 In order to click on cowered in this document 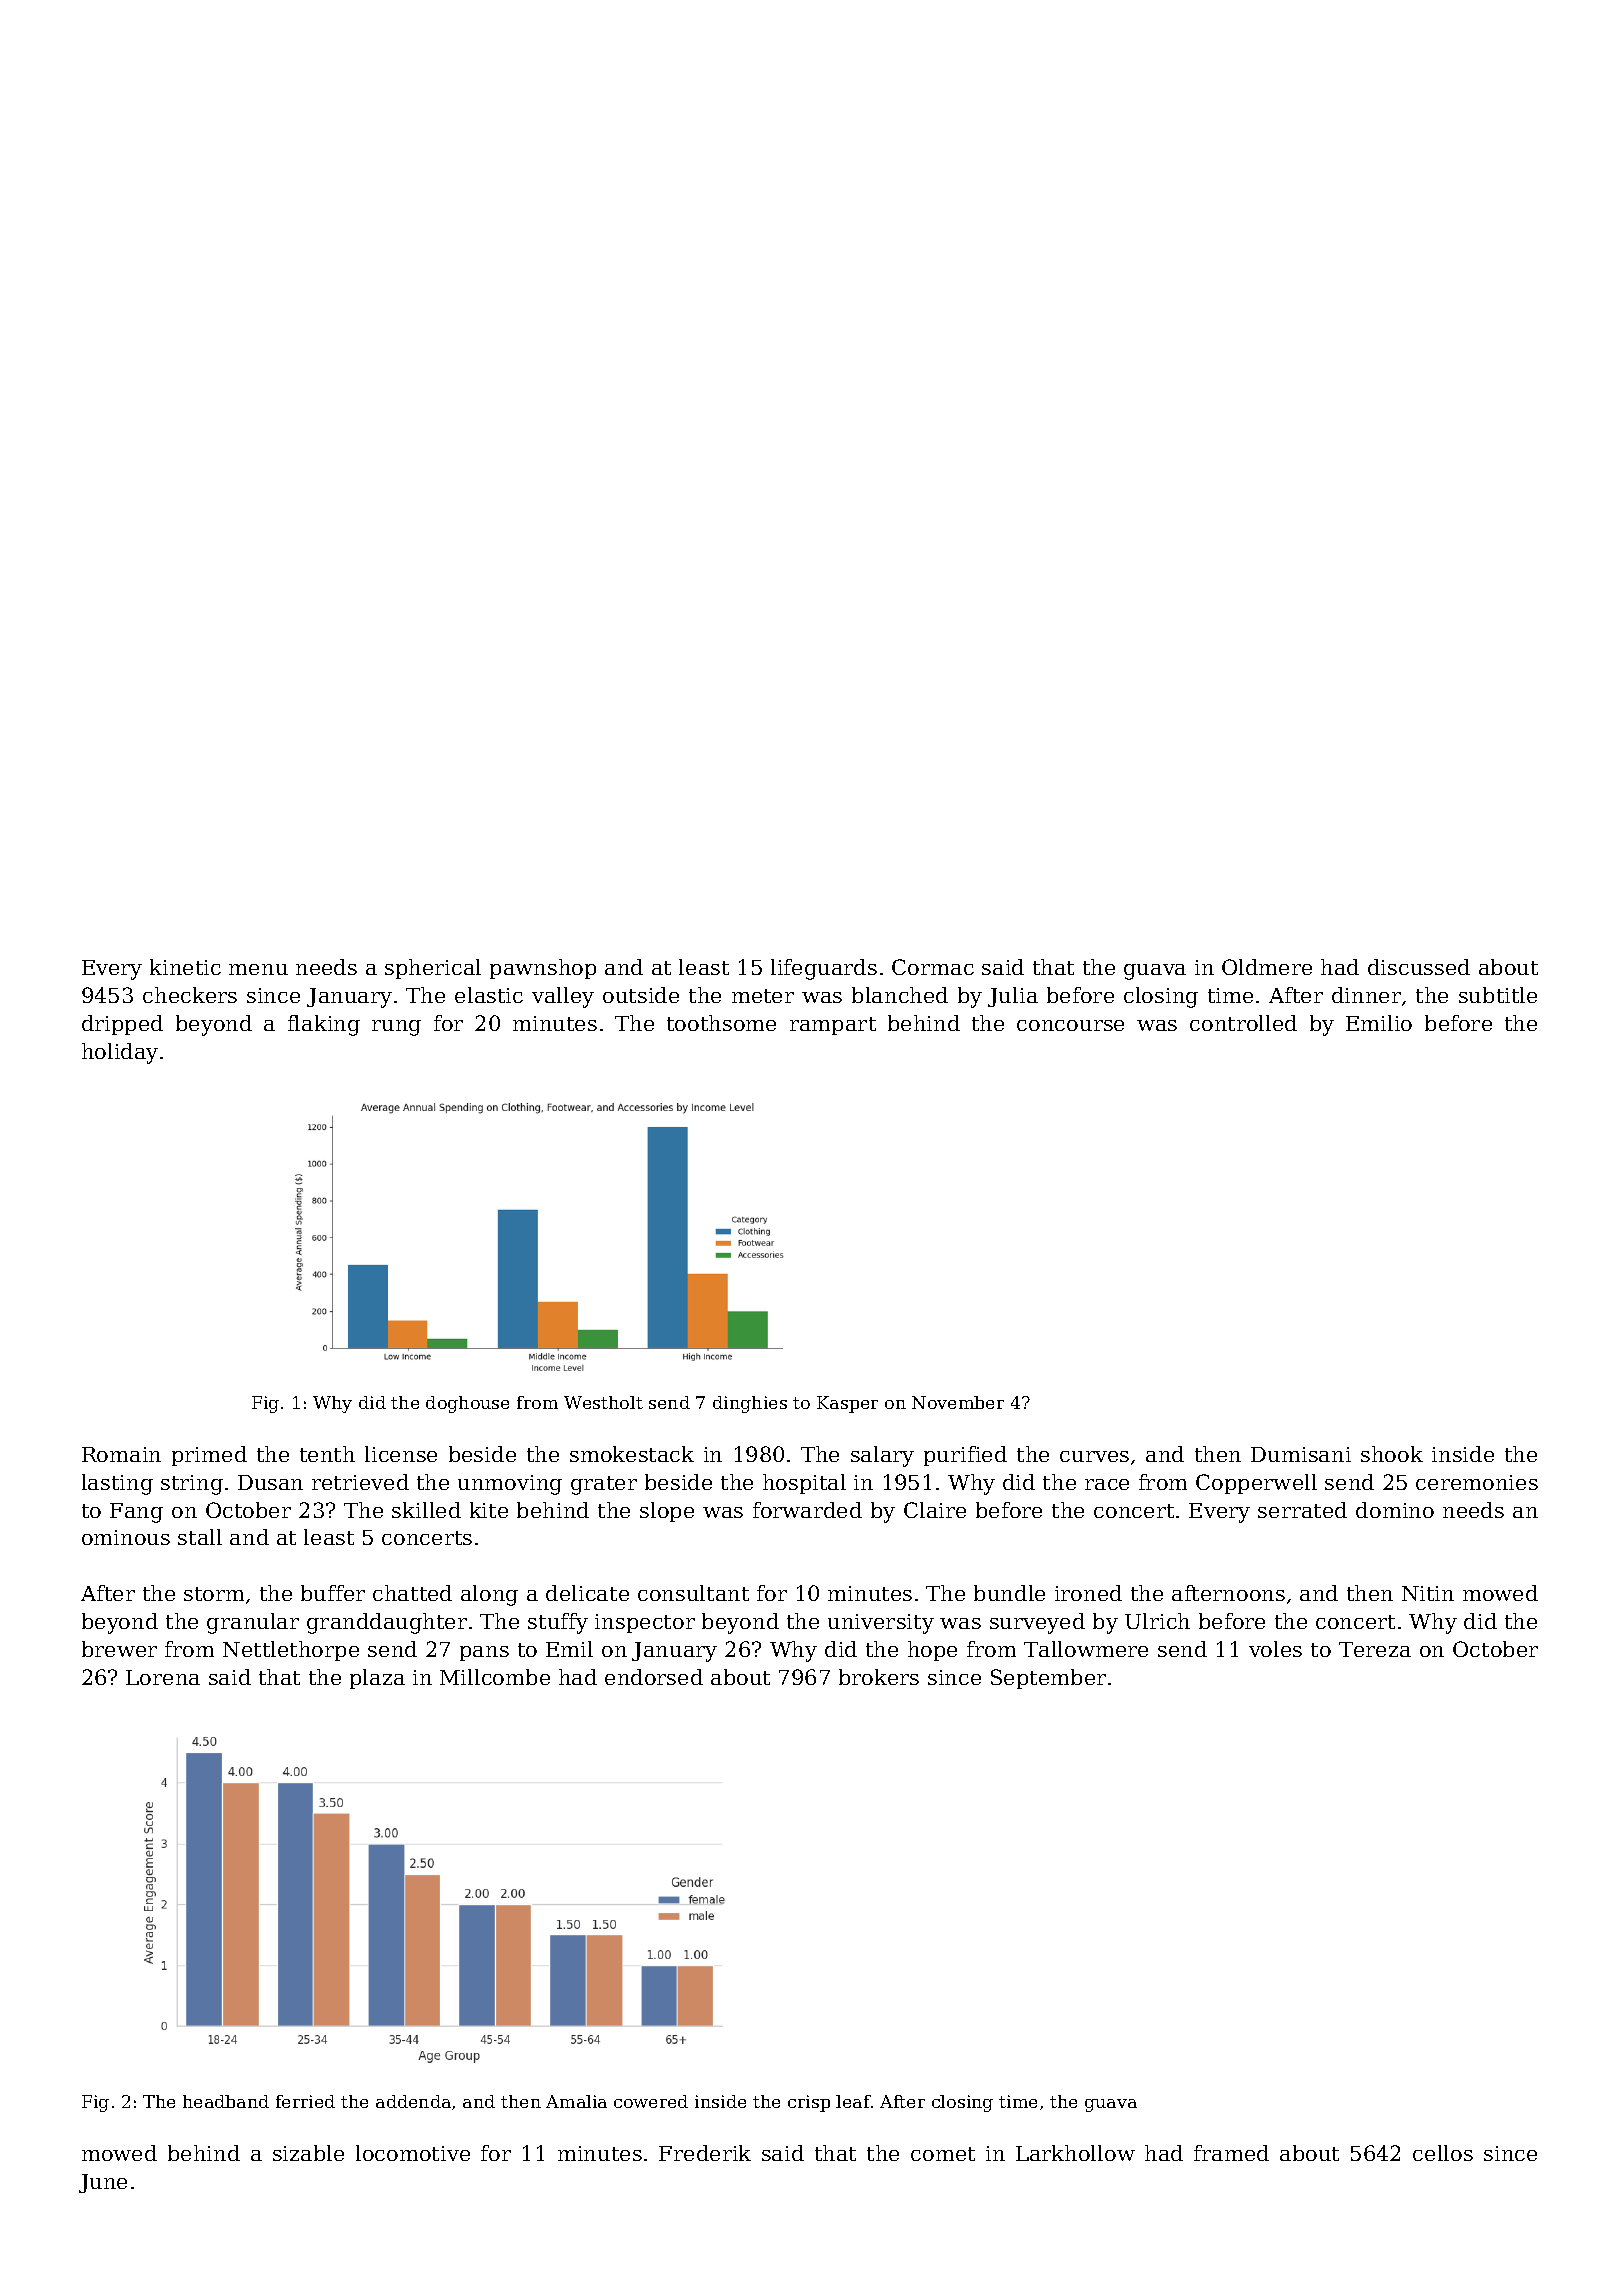, I will do `click(651, 2101)`.
